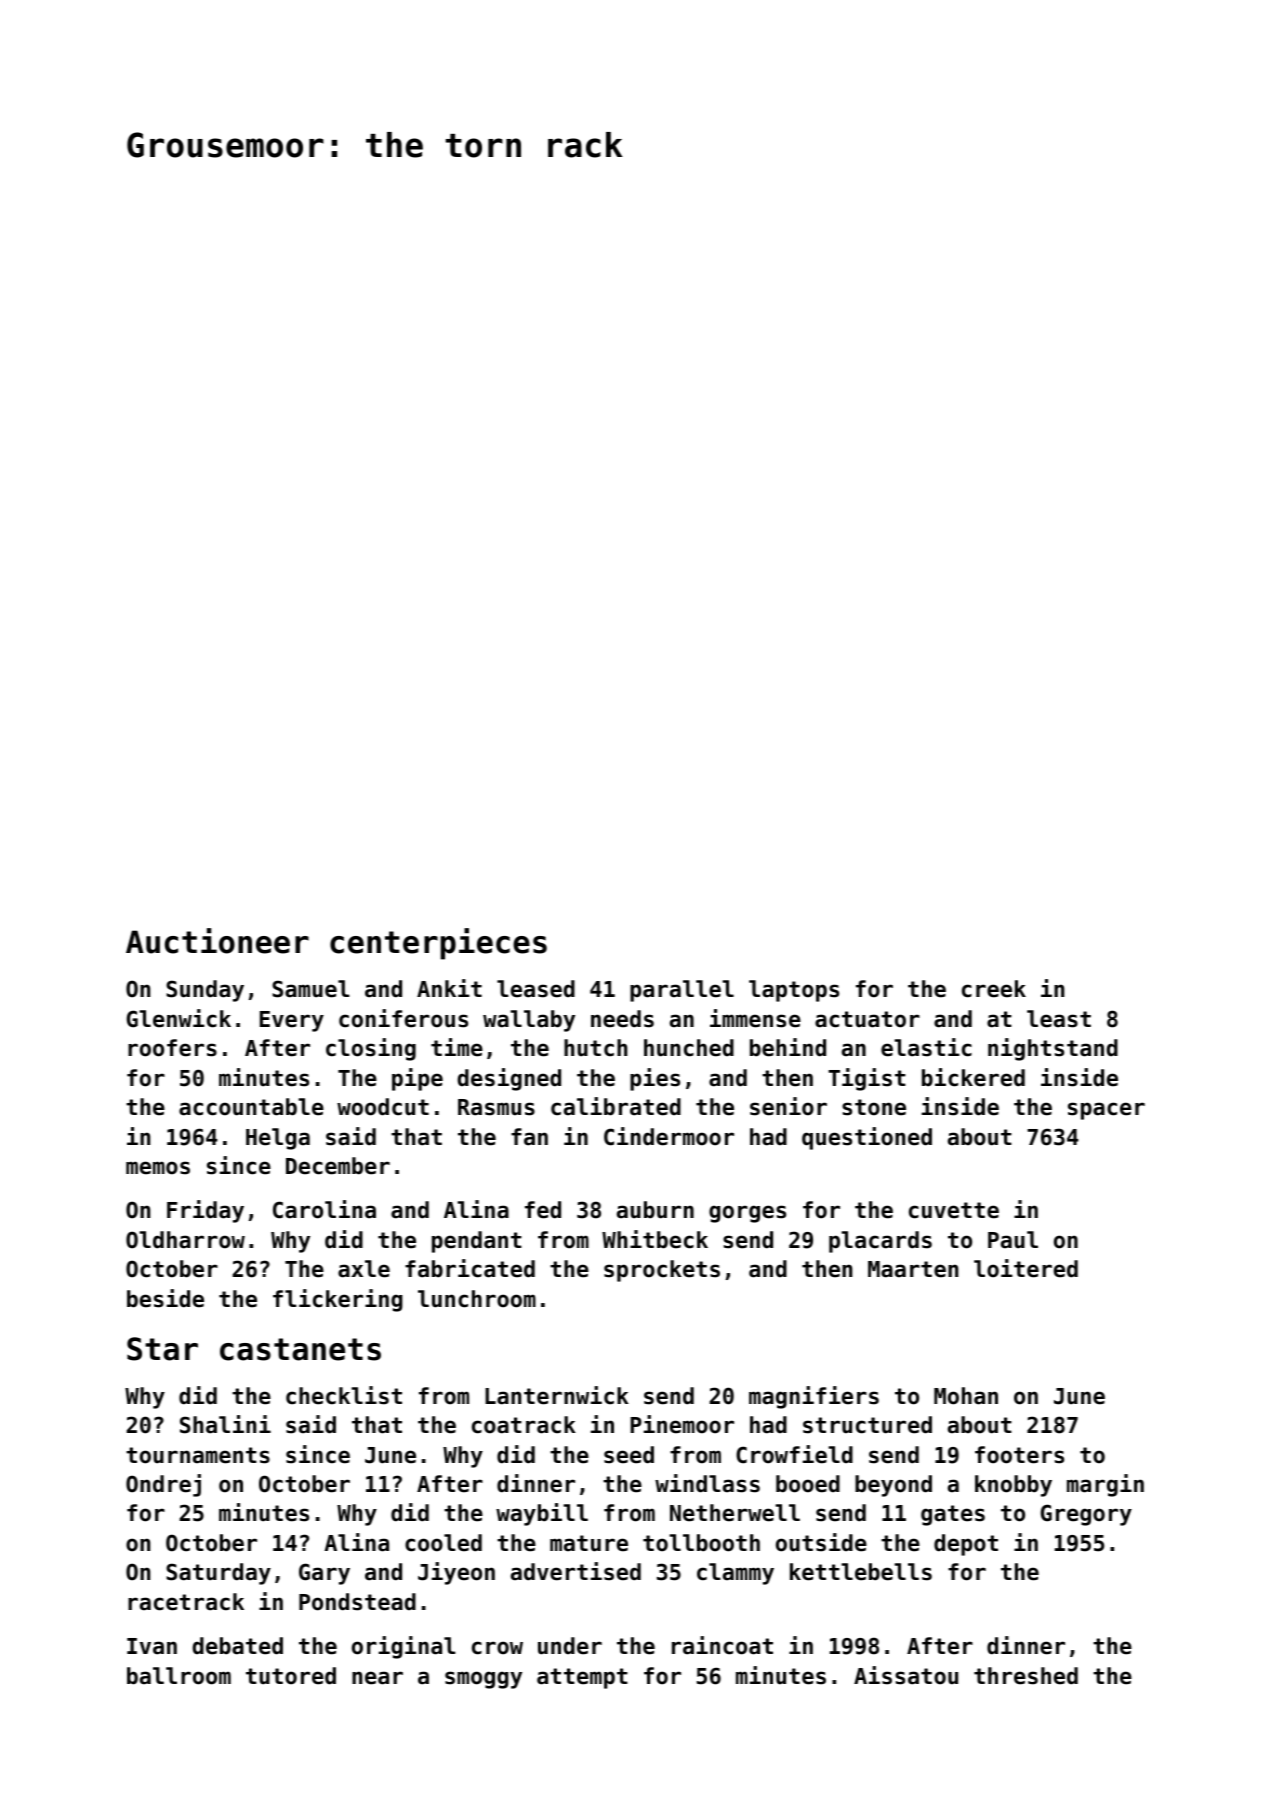 The height and width of the screenshot is (1807, 1278). Describe the element at coordinates (814, 1397) in the screenshot. I see `magnifiers` at that location.
